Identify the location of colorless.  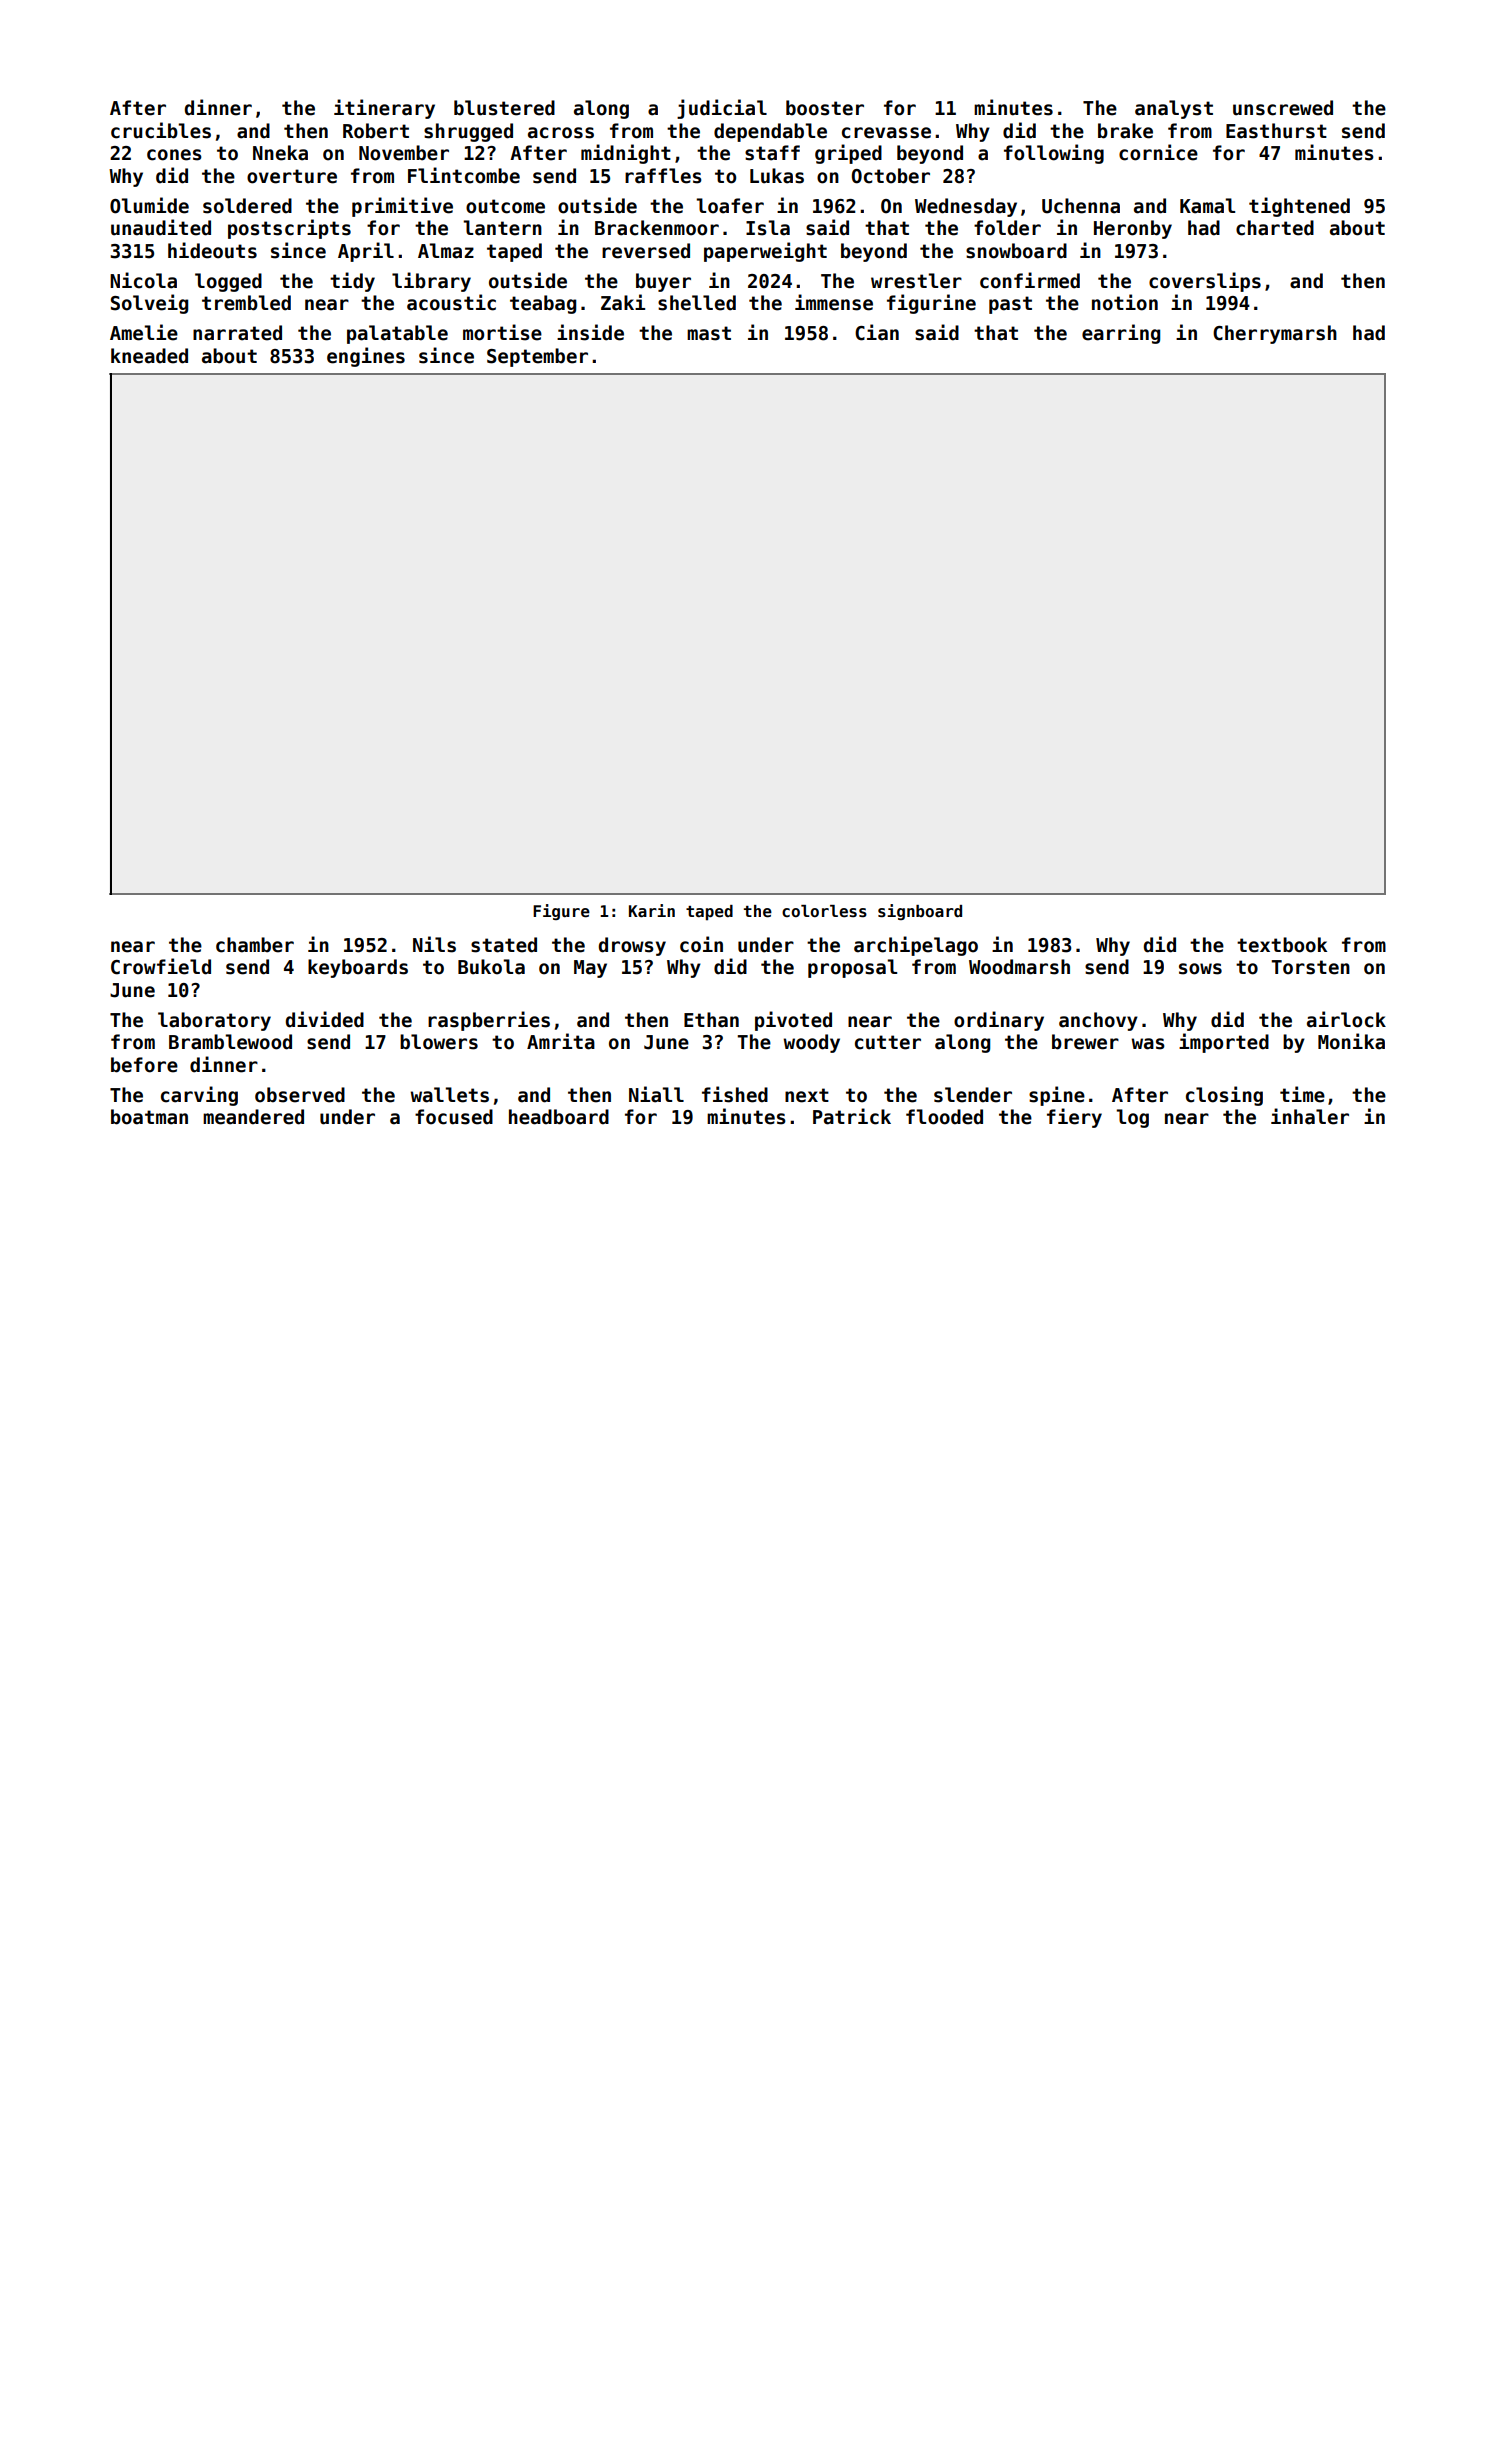
(824, 911).
